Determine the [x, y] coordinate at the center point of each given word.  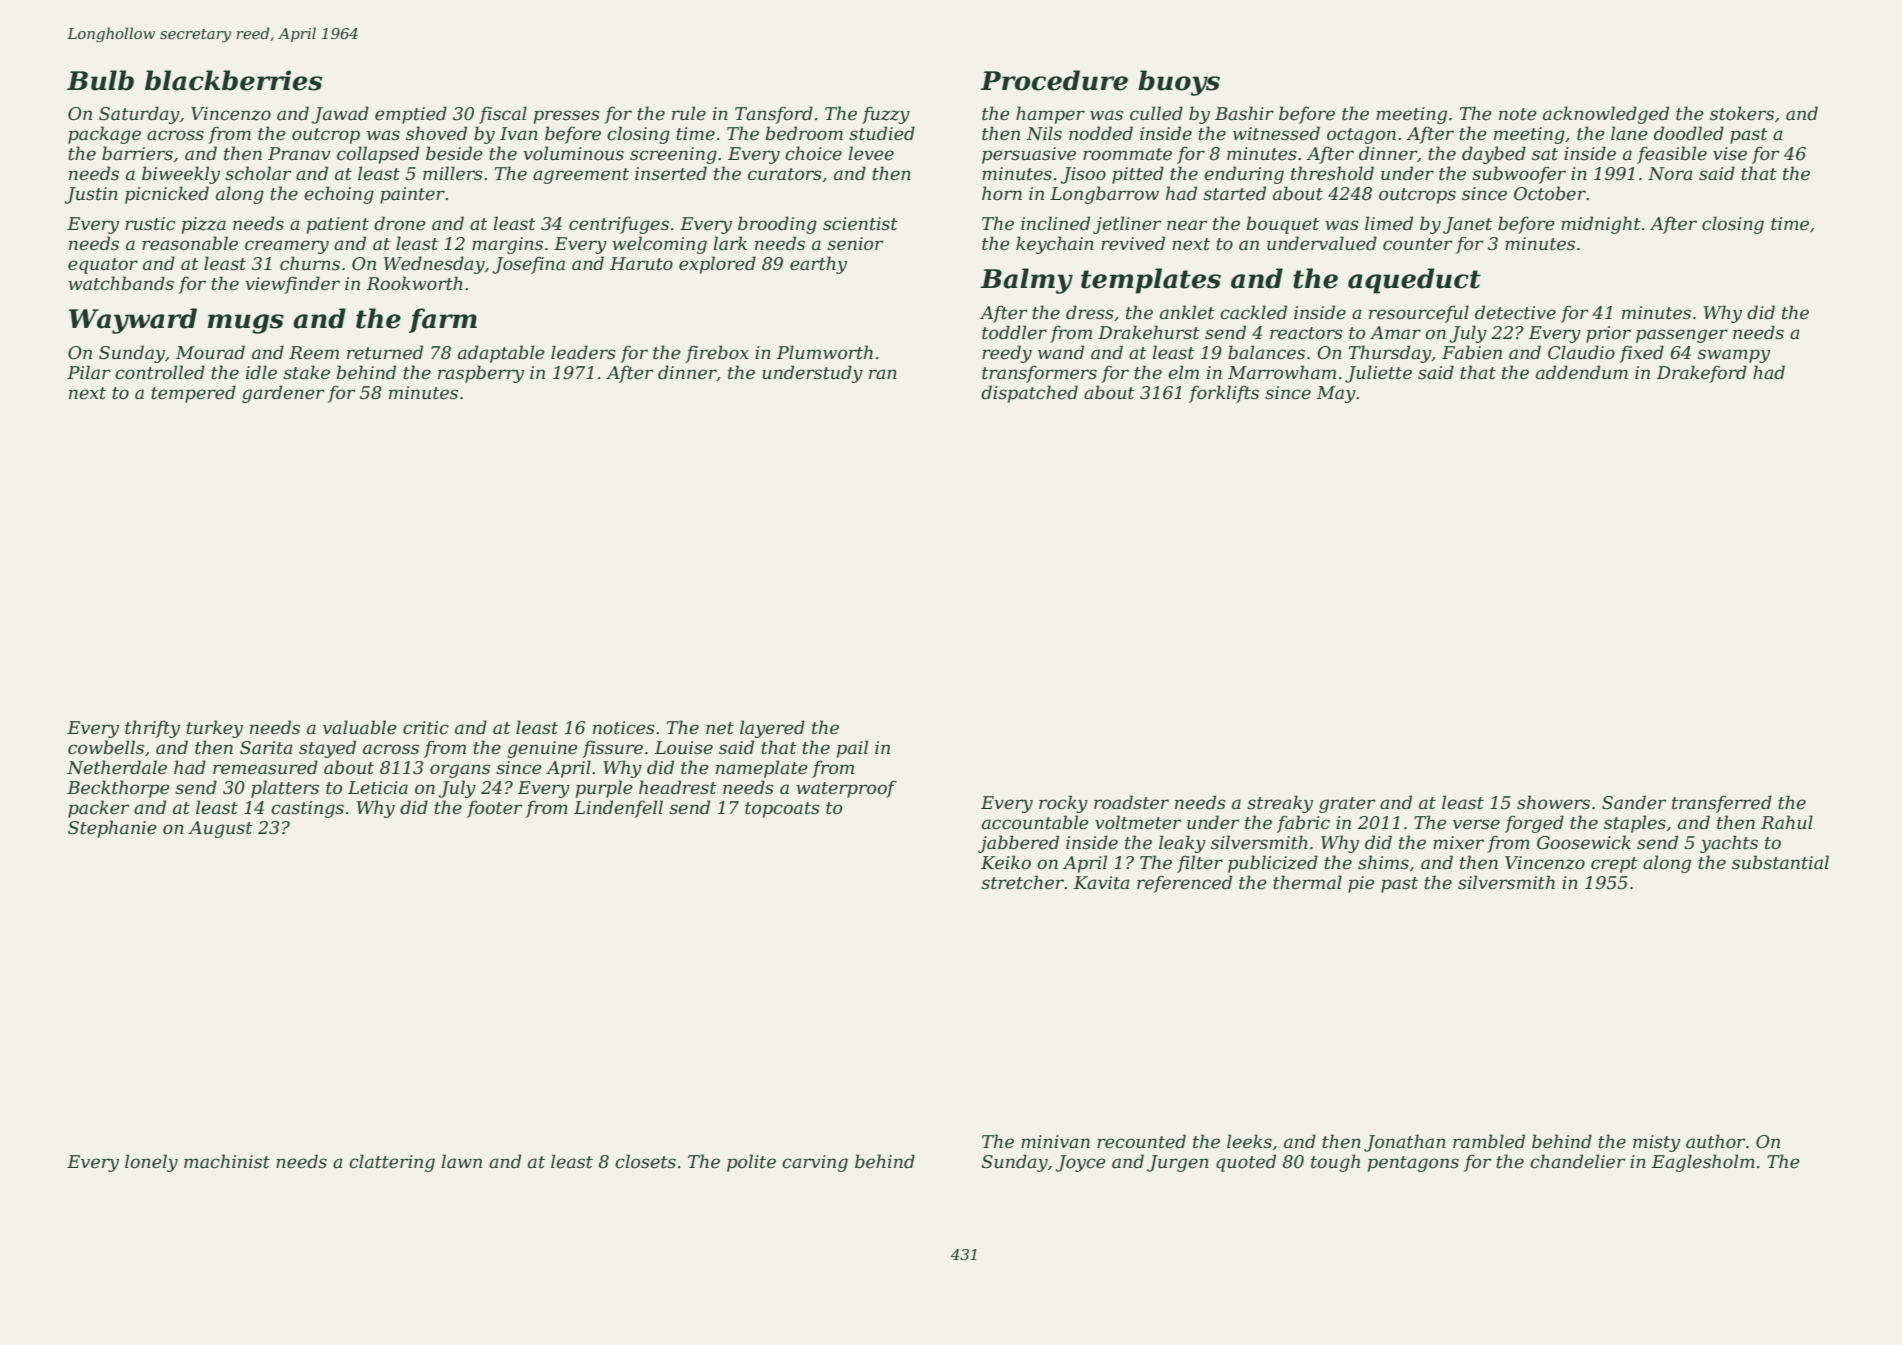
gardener [283, 394]
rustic [150, 224]
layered [772, 729]
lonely [151, 1163]
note [1518, 114]
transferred [1722, 804]
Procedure [1054, 80]
